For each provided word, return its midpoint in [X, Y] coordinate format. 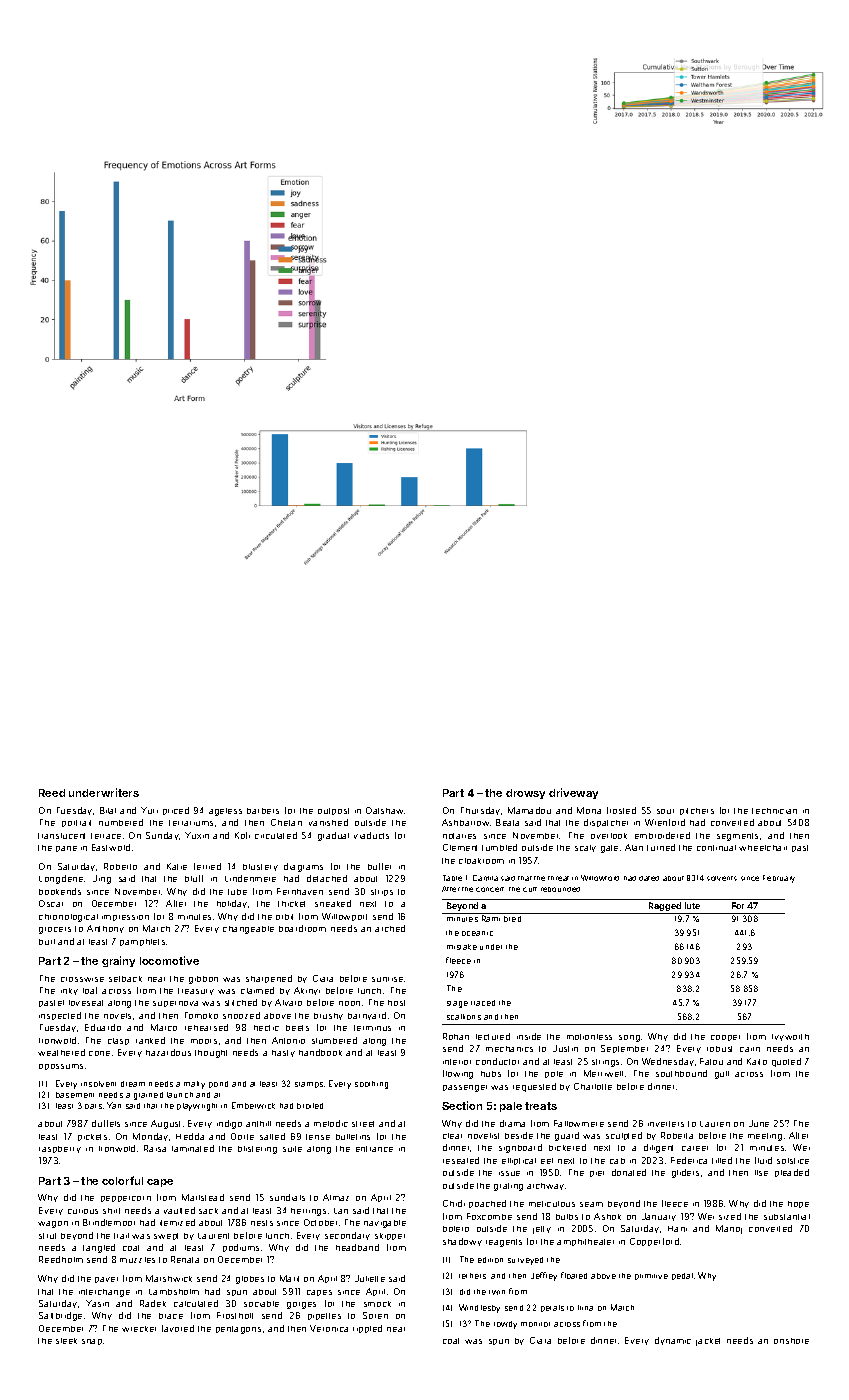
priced [176, 811]
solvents [722, 878]
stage [457, 1004]
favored [178, 1328]
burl [47, 942]
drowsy [525, 794]
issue [509, 1173]
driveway [573, 793]
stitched [241, 1002]
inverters [666, 1124]
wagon [53, 1224]
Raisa [155, 1148]
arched [390, 928]
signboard [520, 1148]
